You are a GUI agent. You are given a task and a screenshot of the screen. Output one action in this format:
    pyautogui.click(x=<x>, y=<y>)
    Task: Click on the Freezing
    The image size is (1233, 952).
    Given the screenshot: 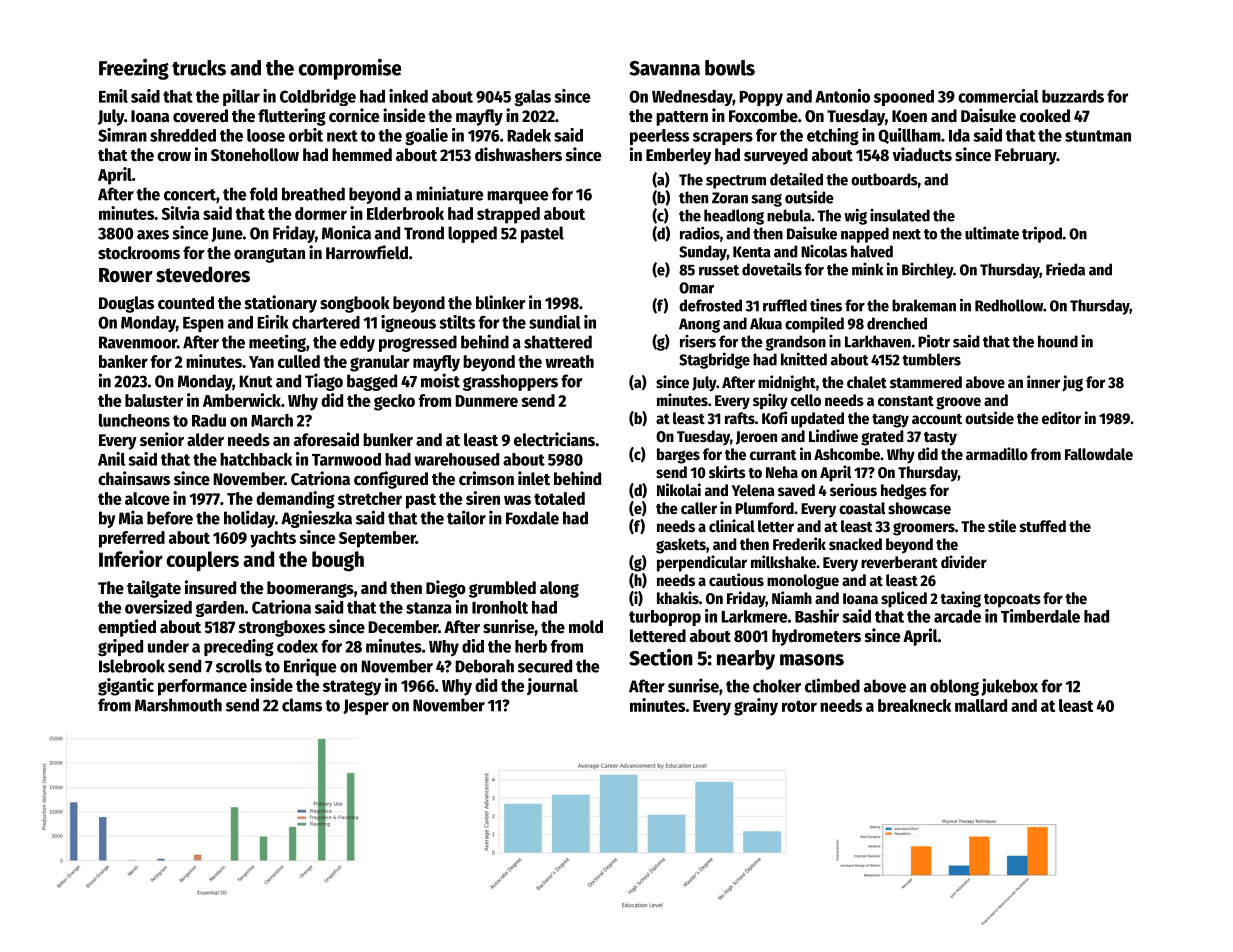 What is the action you would take?
    pyautogui.click(x=134, y=69)
